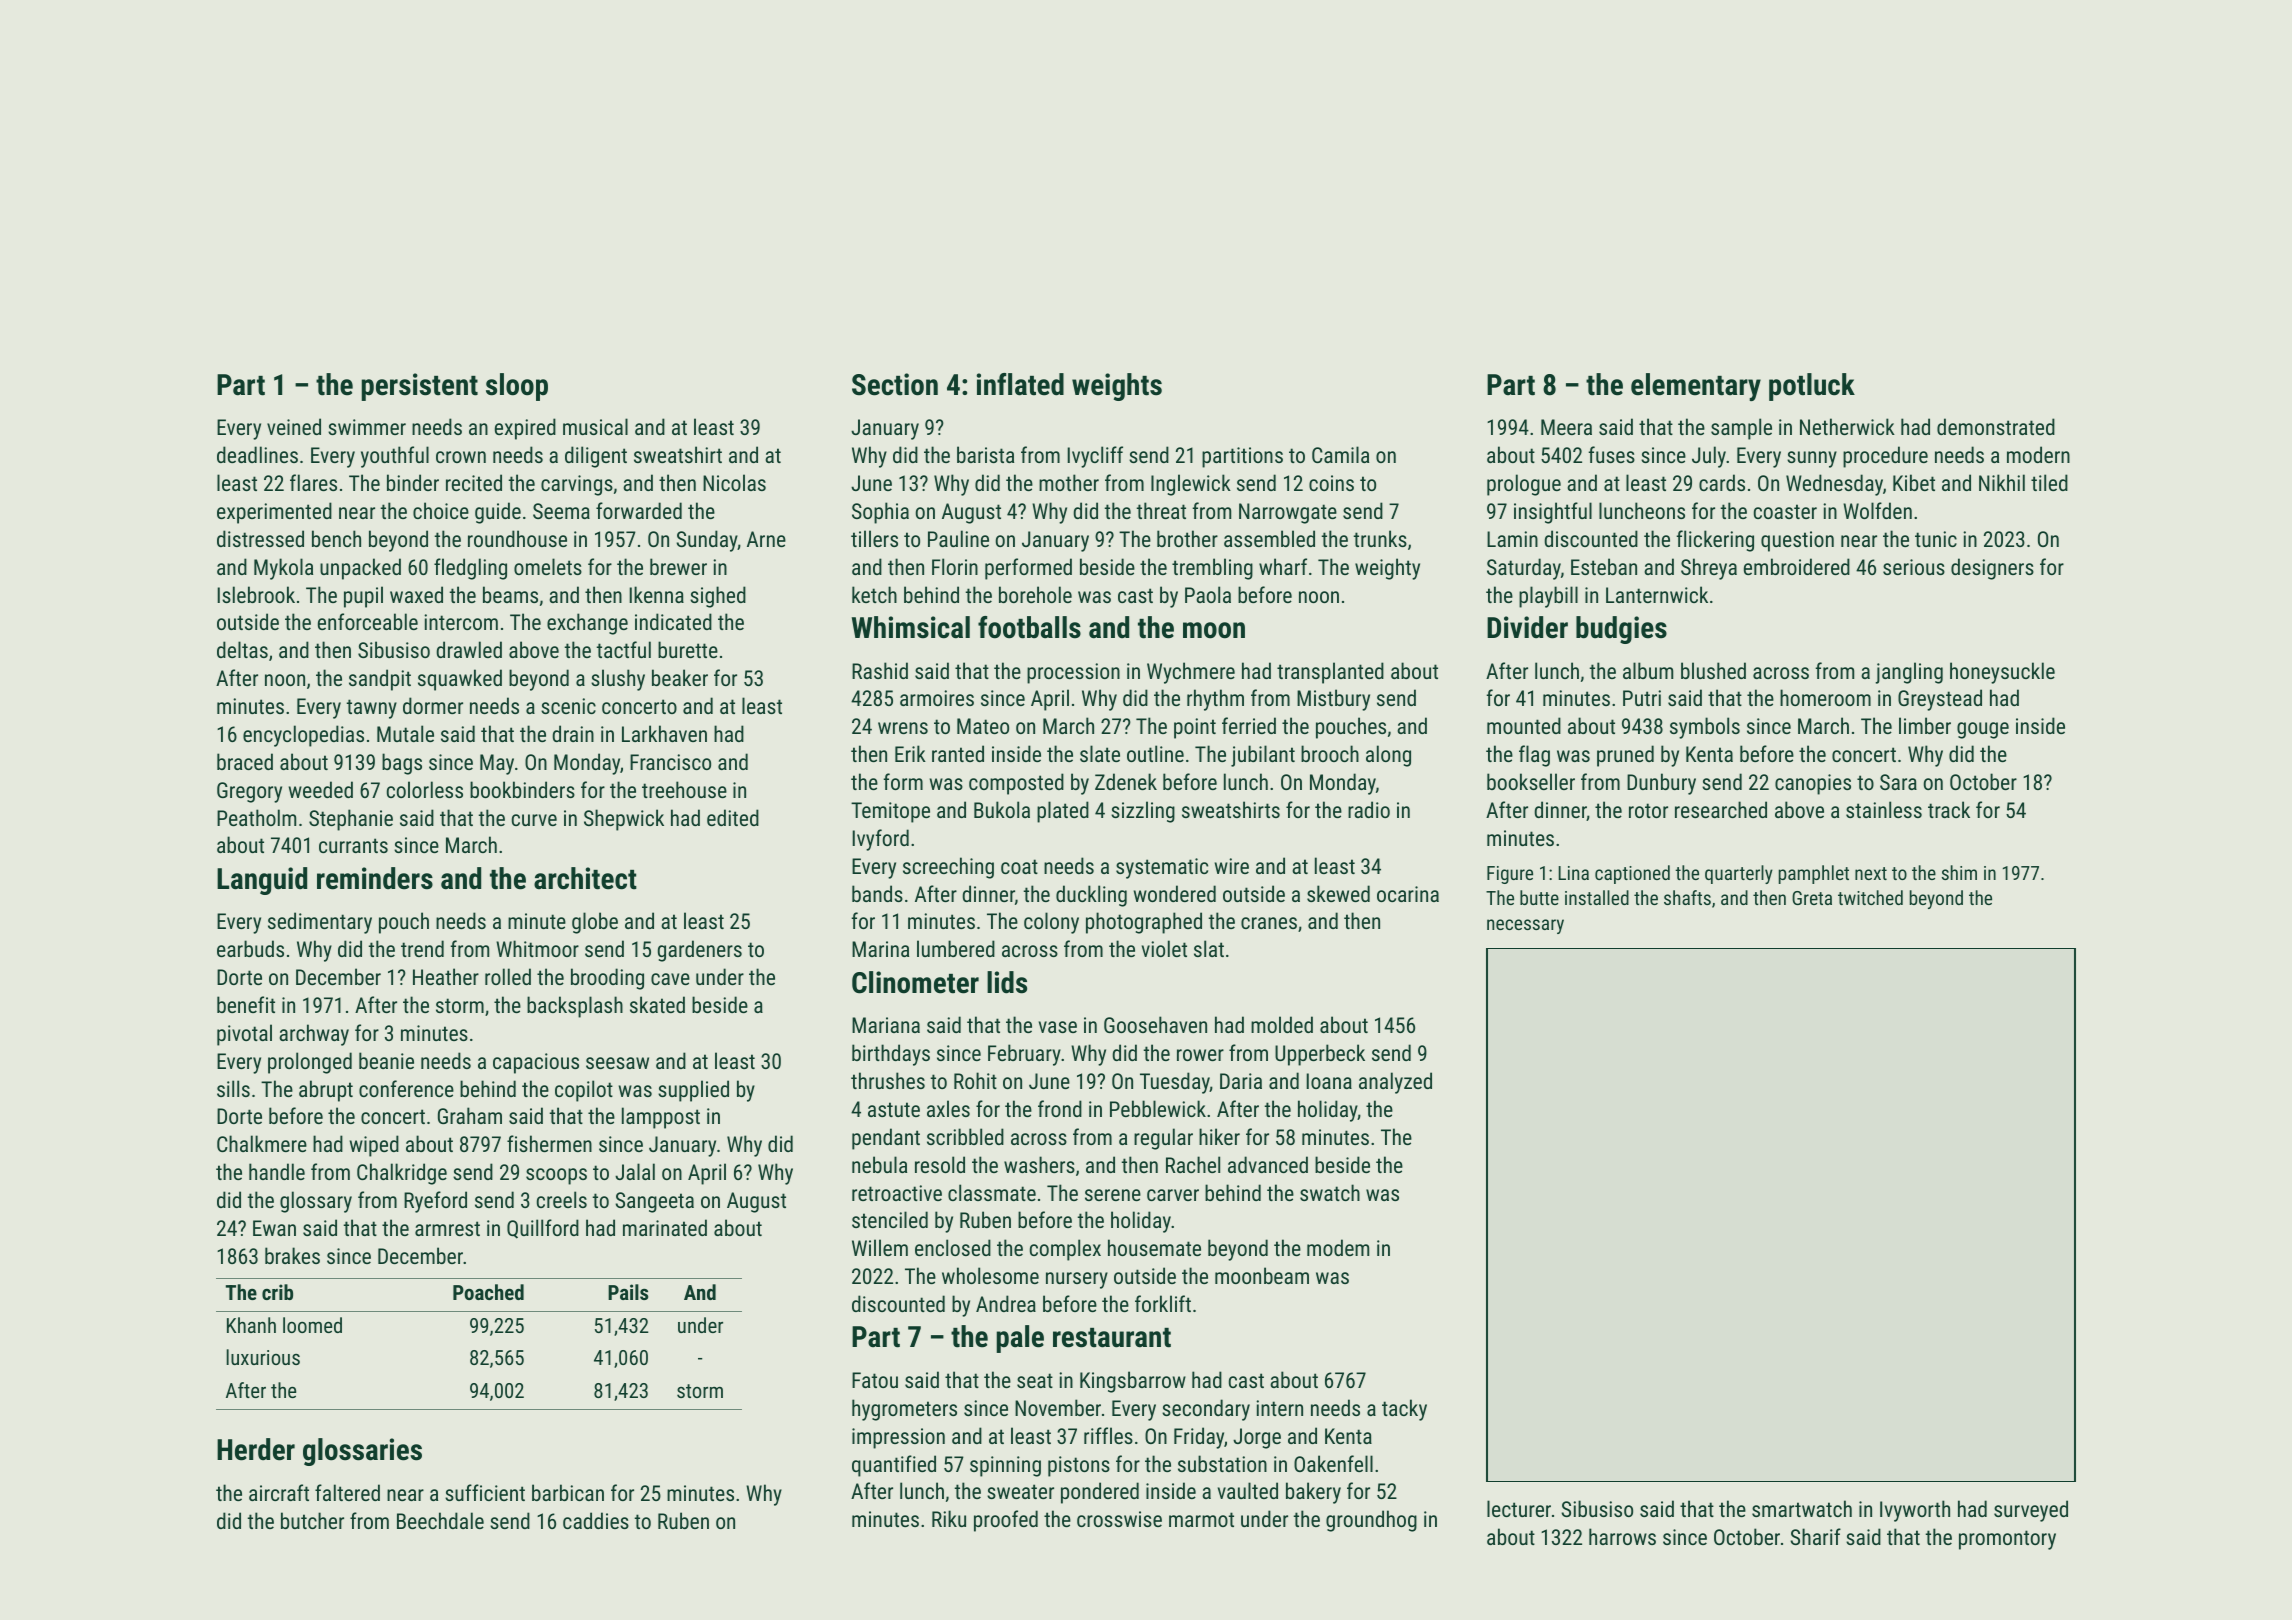 The height and width of the document is (1620, 2292). What do you see at coordinates (617, 1063) in the document?
I see `seesaw` at bounding box center [617, 1063].
